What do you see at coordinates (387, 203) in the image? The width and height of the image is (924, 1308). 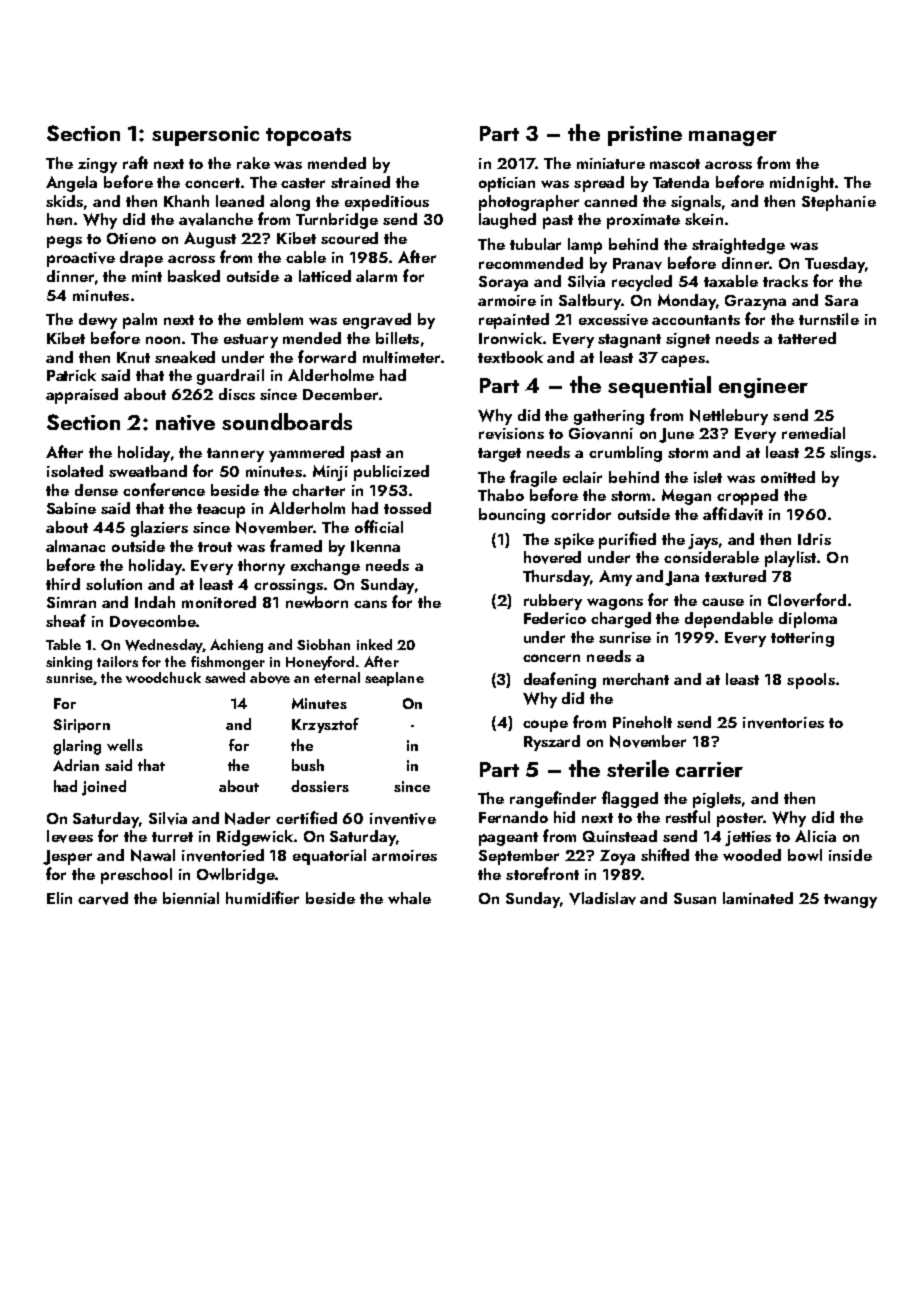 I see `expeditious` at bounding box center [387, 203].
